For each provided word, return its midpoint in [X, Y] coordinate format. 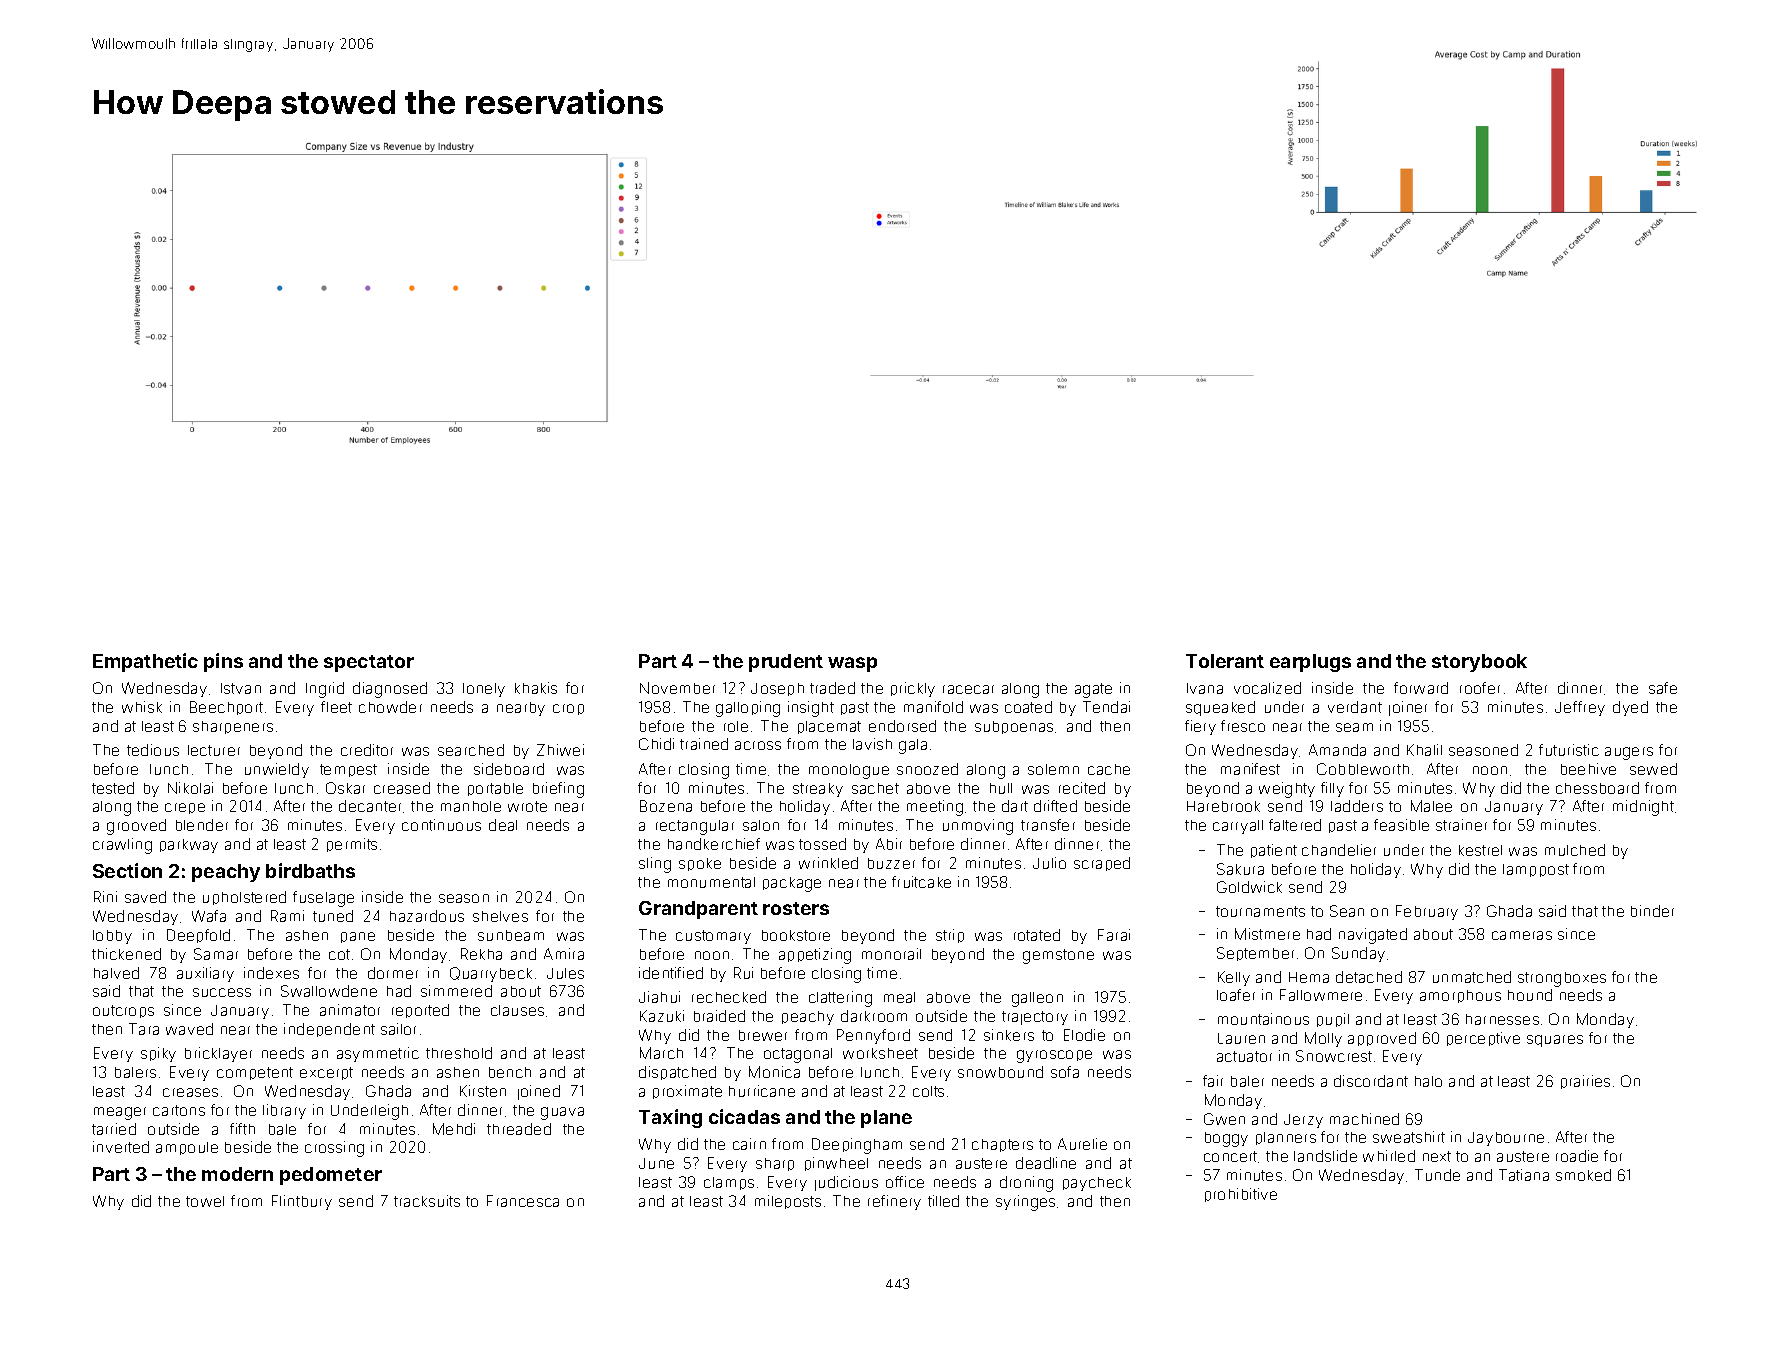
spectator [369, 663]
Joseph [777, 689]
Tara [144, 1029]
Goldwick [1249, 887]
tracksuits [427, 1201]
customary [713, 937]
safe [1663, 688]
